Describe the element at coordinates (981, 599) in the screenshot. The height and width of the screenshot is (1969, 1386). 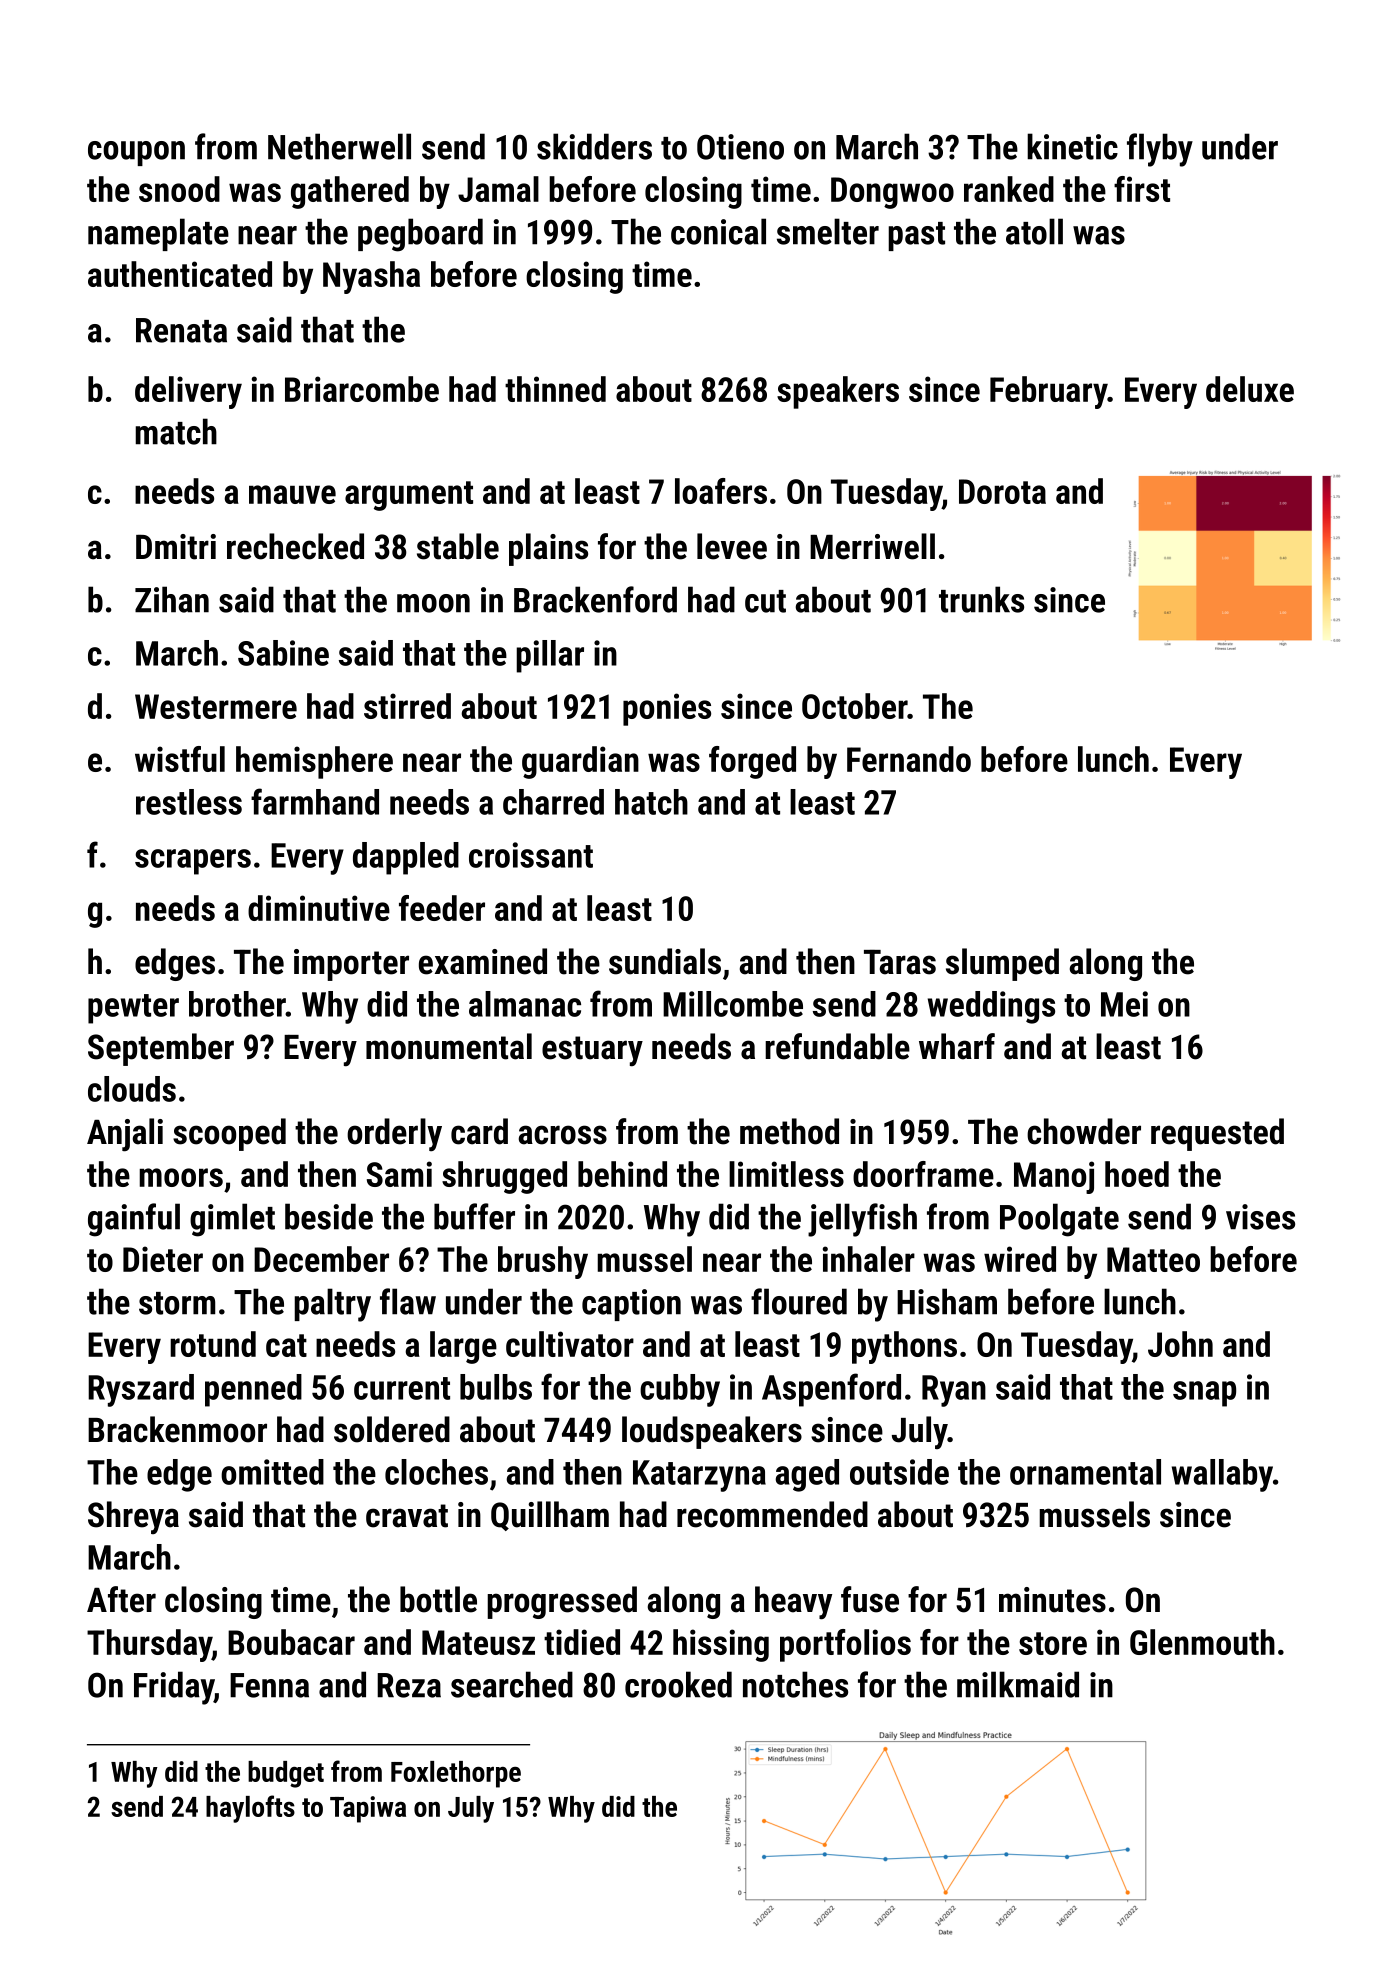
I see `trunks` at that location.
